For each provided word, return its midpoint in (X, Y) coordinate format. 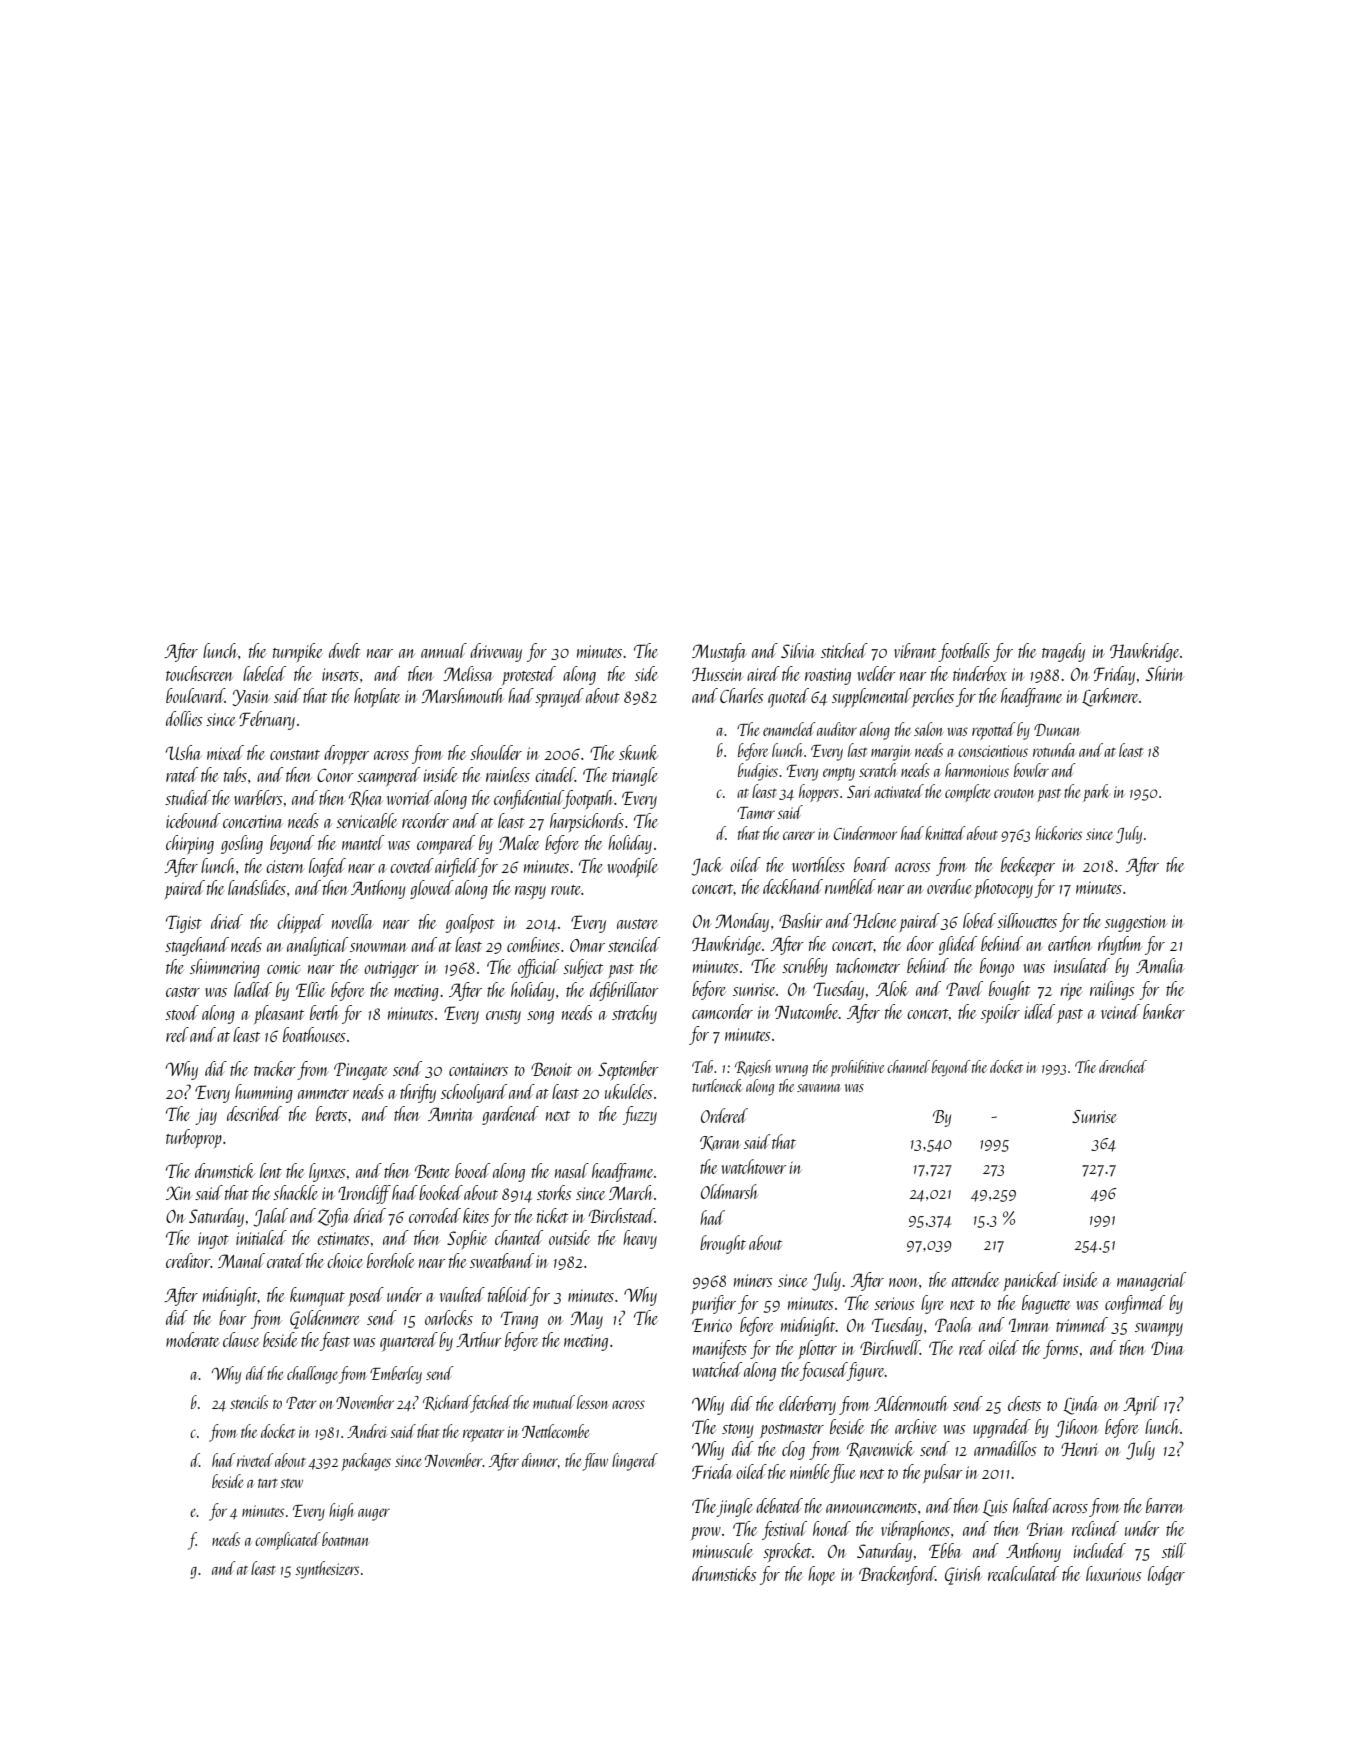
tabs (235, 774)
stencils (249, 1402)
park (1096, 793)
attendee (975, 1279)
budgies (758, 772)
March (631, 1192)
